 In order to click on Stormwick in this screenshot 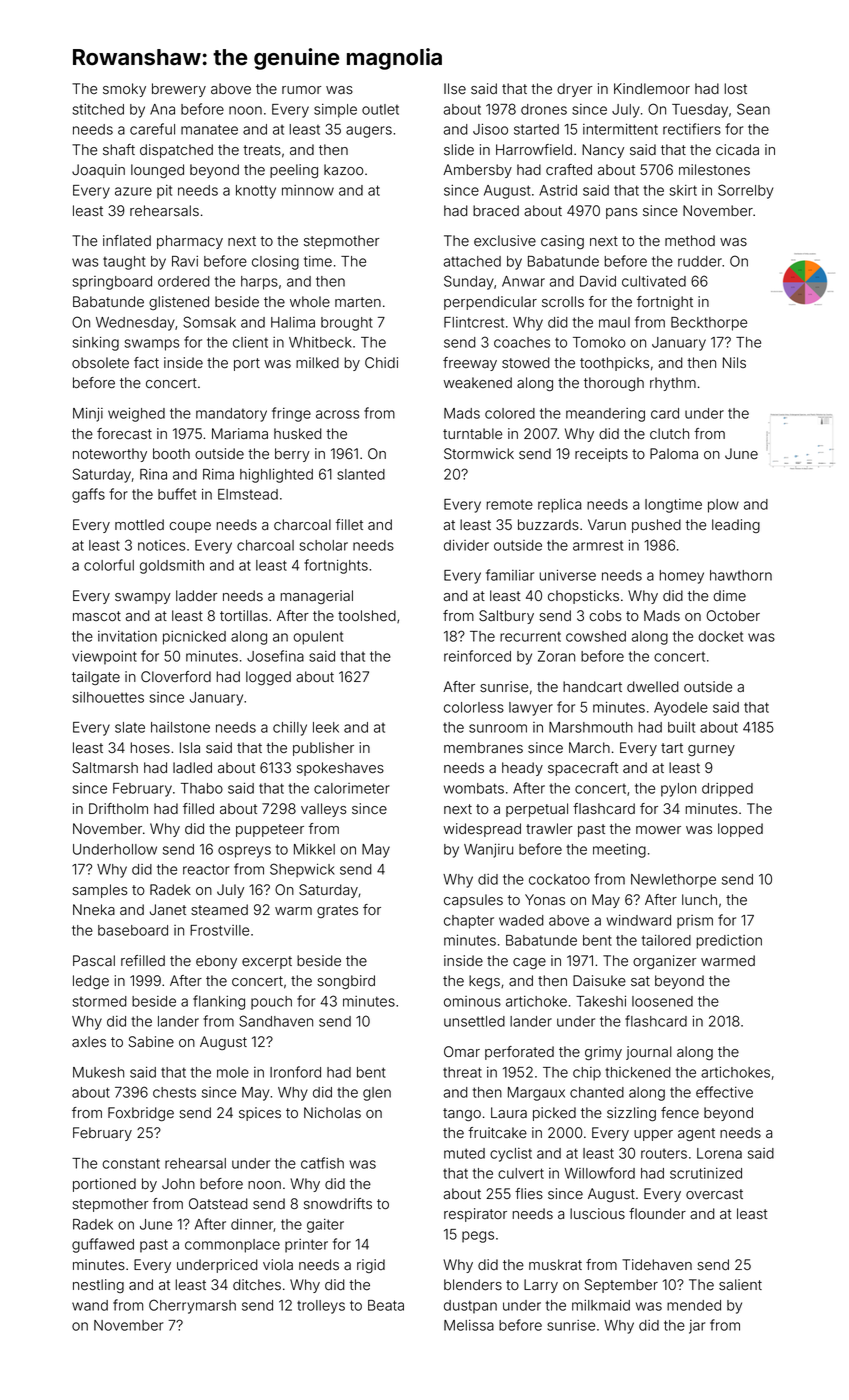, I will do `click(479, 454)`.
